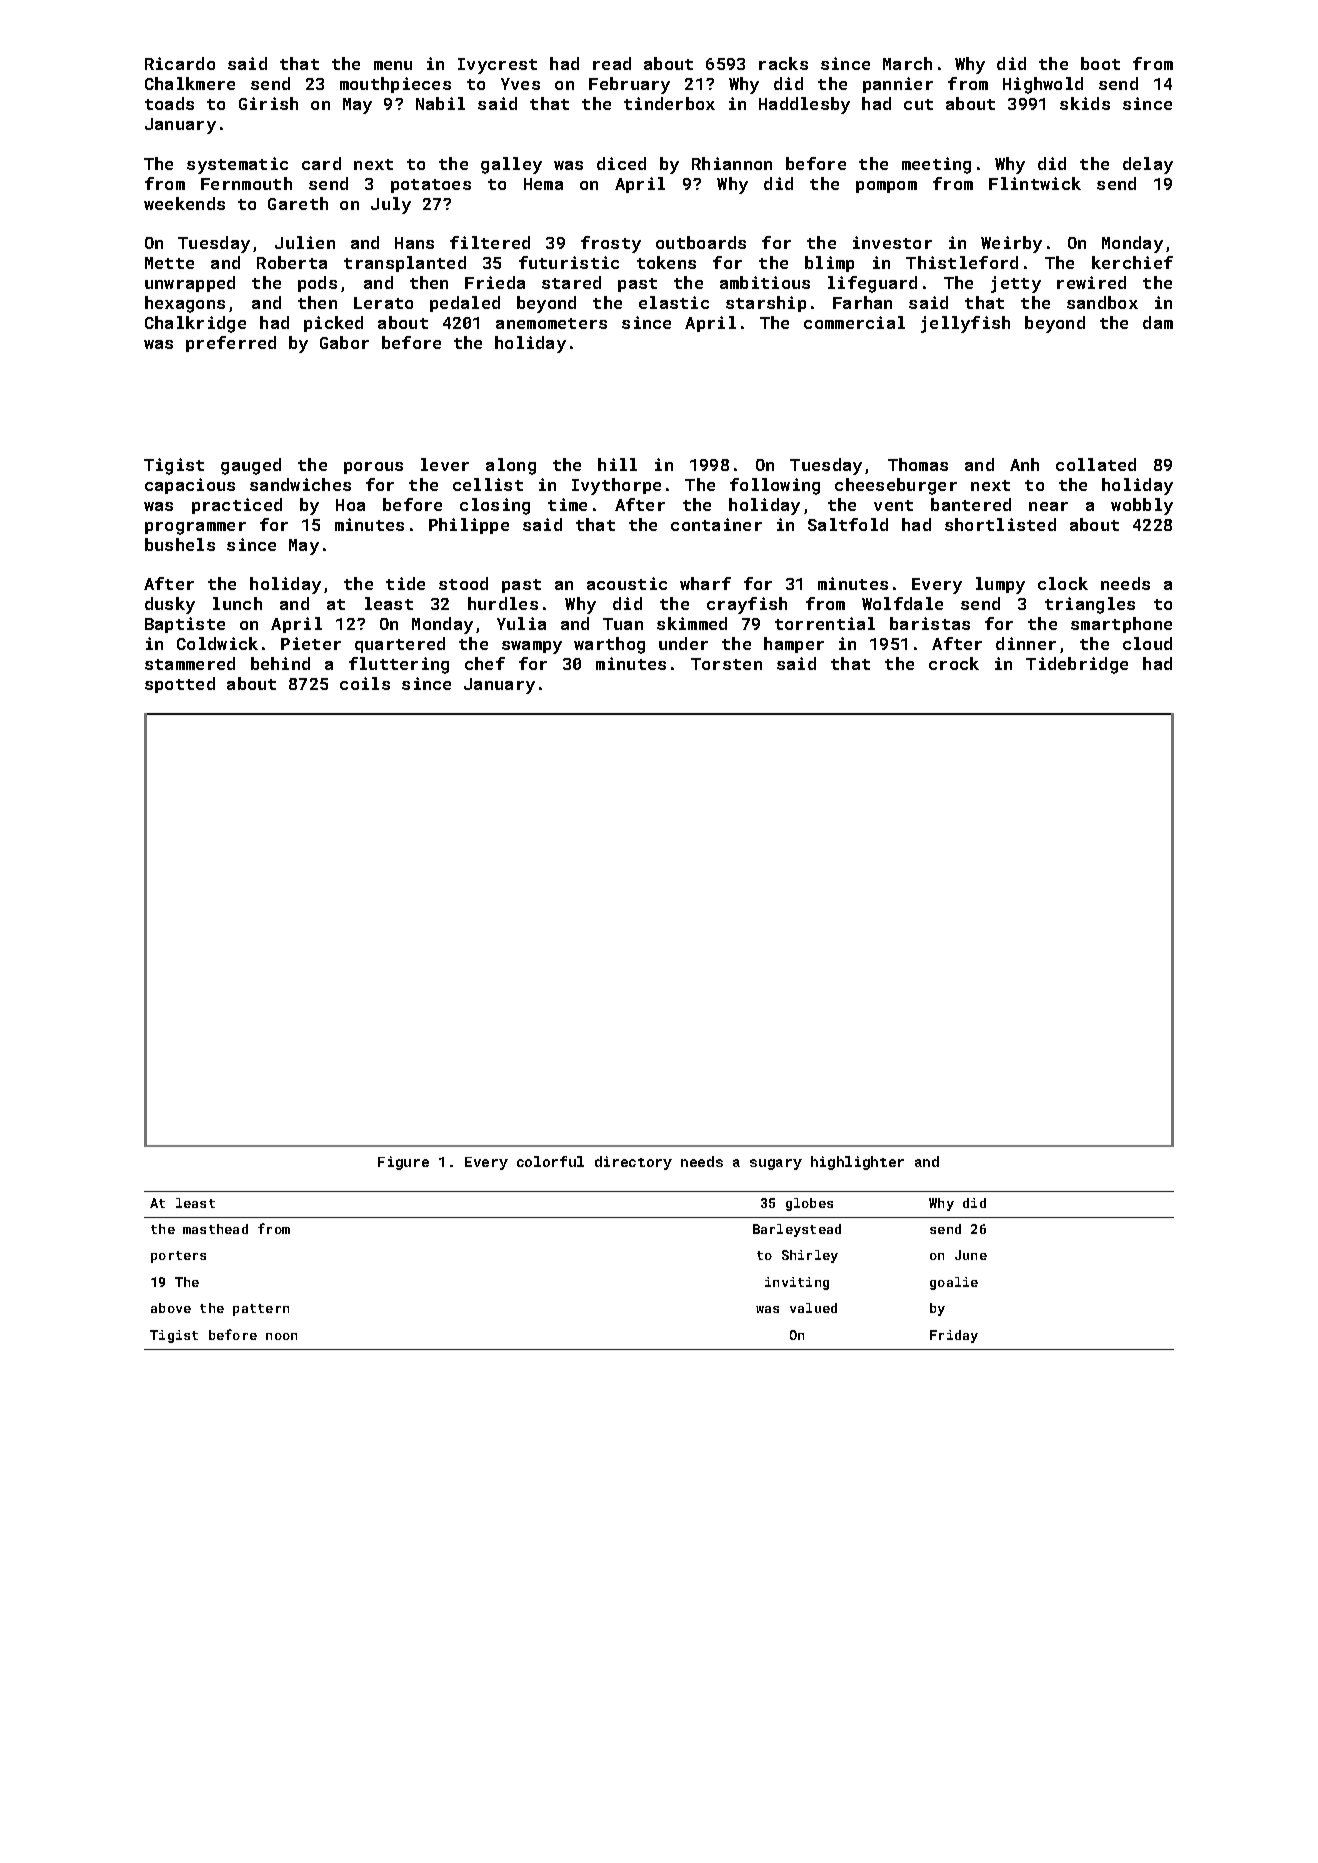 This screenshot has width=1318, height=1863. Describe the element at coordinates (317, 284) in the screenshot. I see `pods` at that location.
